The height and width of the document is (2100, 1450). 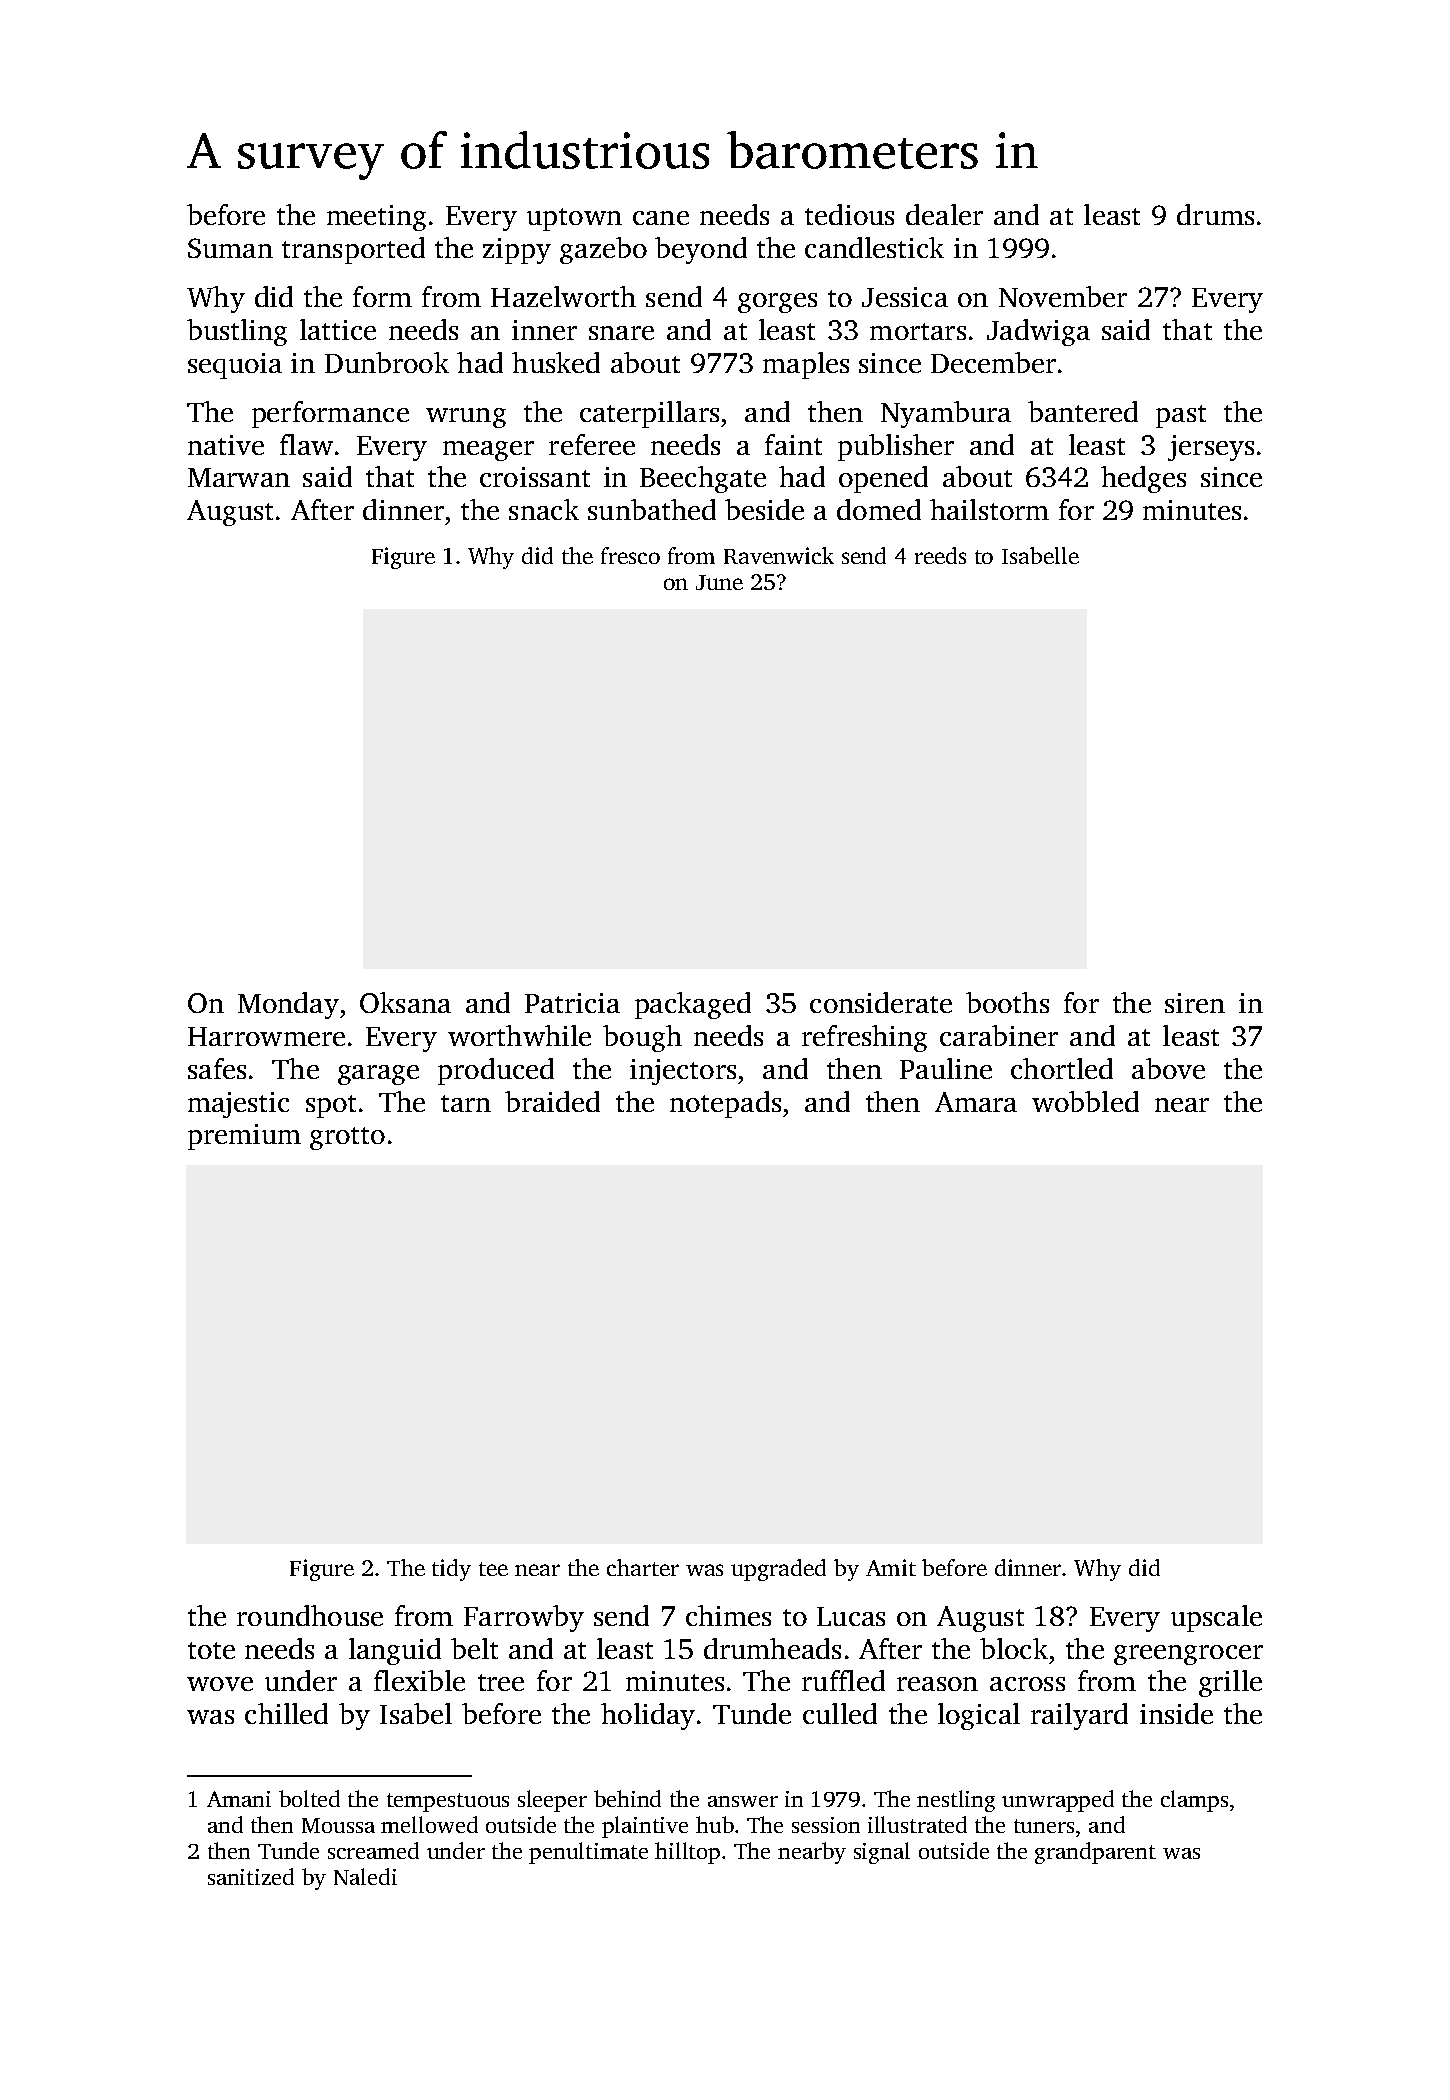 I want to click on jerseys, so click(x=1211, y=448).
